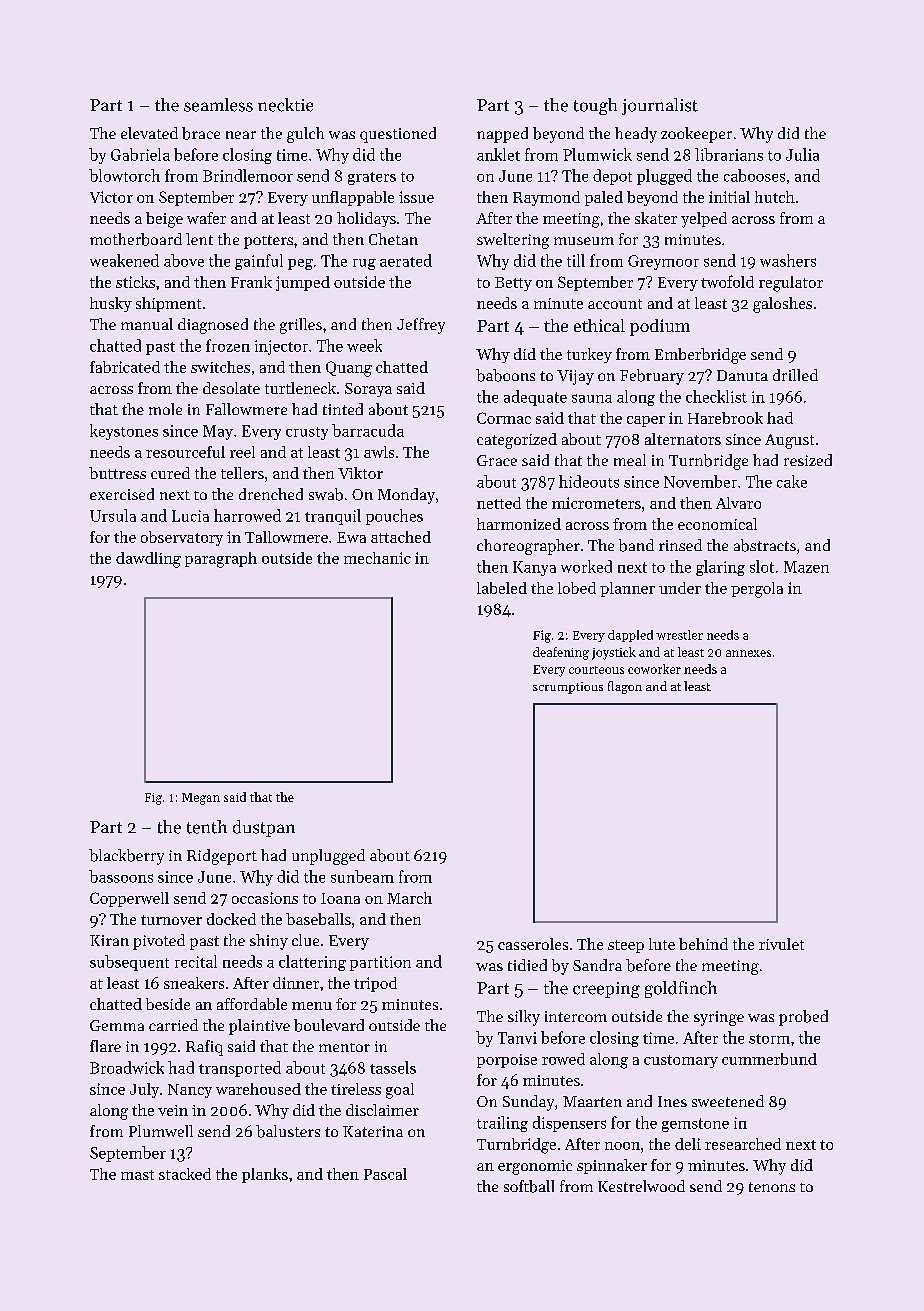 Image resolution: width=924 pixels, height=1311 pixels. I want to click on journalist, so click(660, 106).
